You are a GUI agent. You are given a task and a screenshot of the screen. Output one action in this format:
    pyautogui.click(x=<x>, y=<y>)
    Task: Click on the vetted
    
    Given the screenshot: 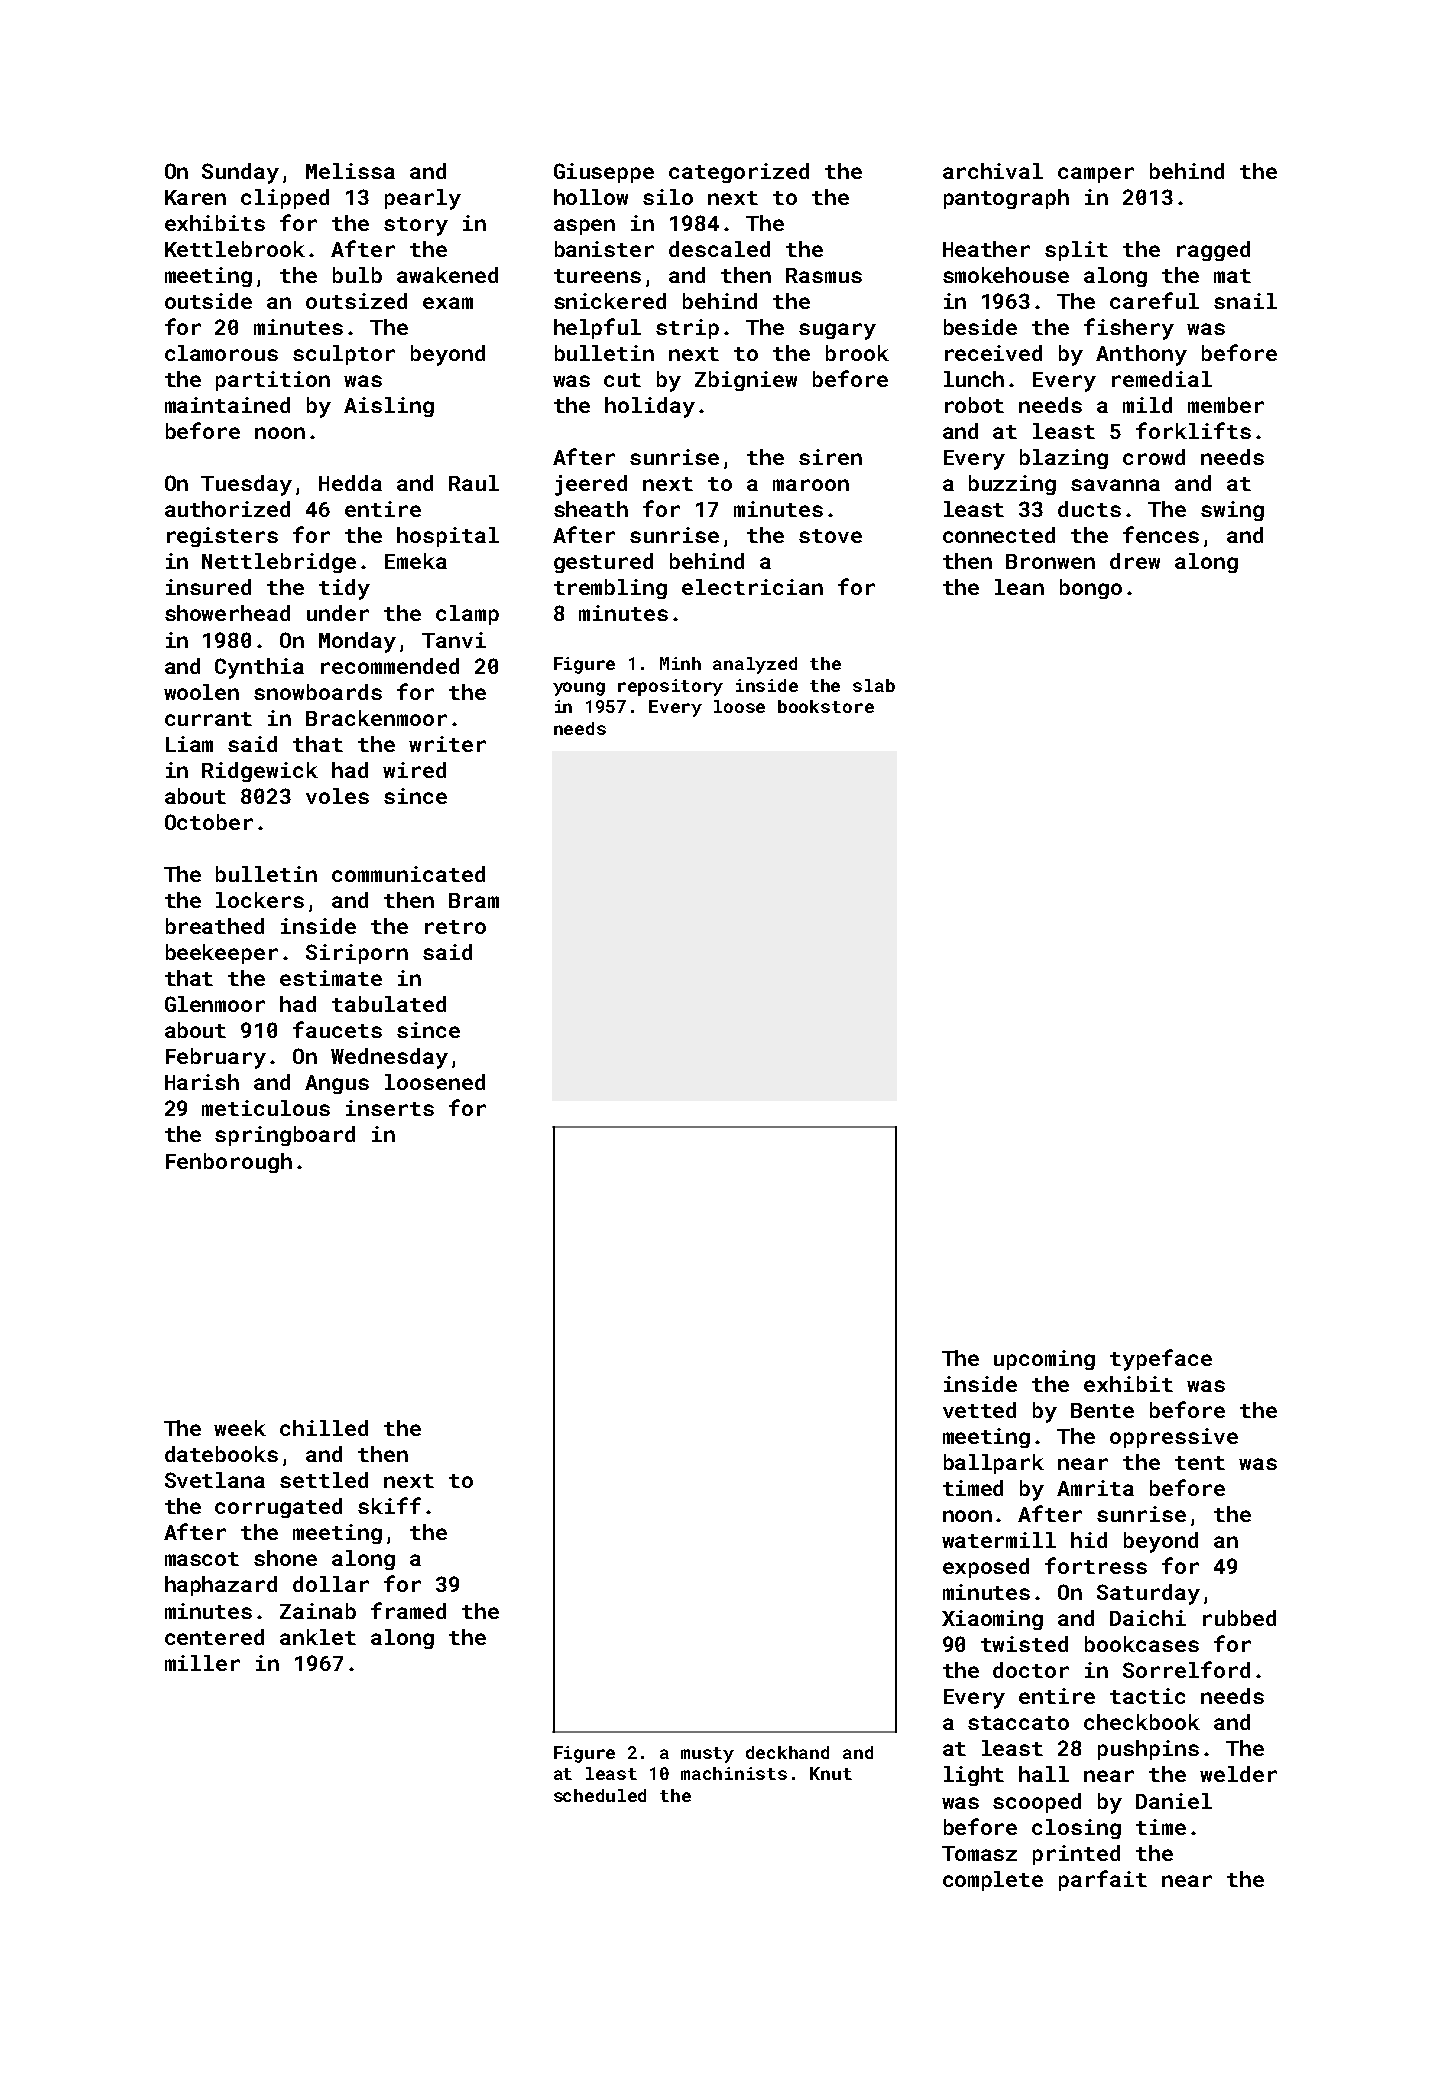 What is the action you would take?
    pyautogui.click(x=979, y=1410)
